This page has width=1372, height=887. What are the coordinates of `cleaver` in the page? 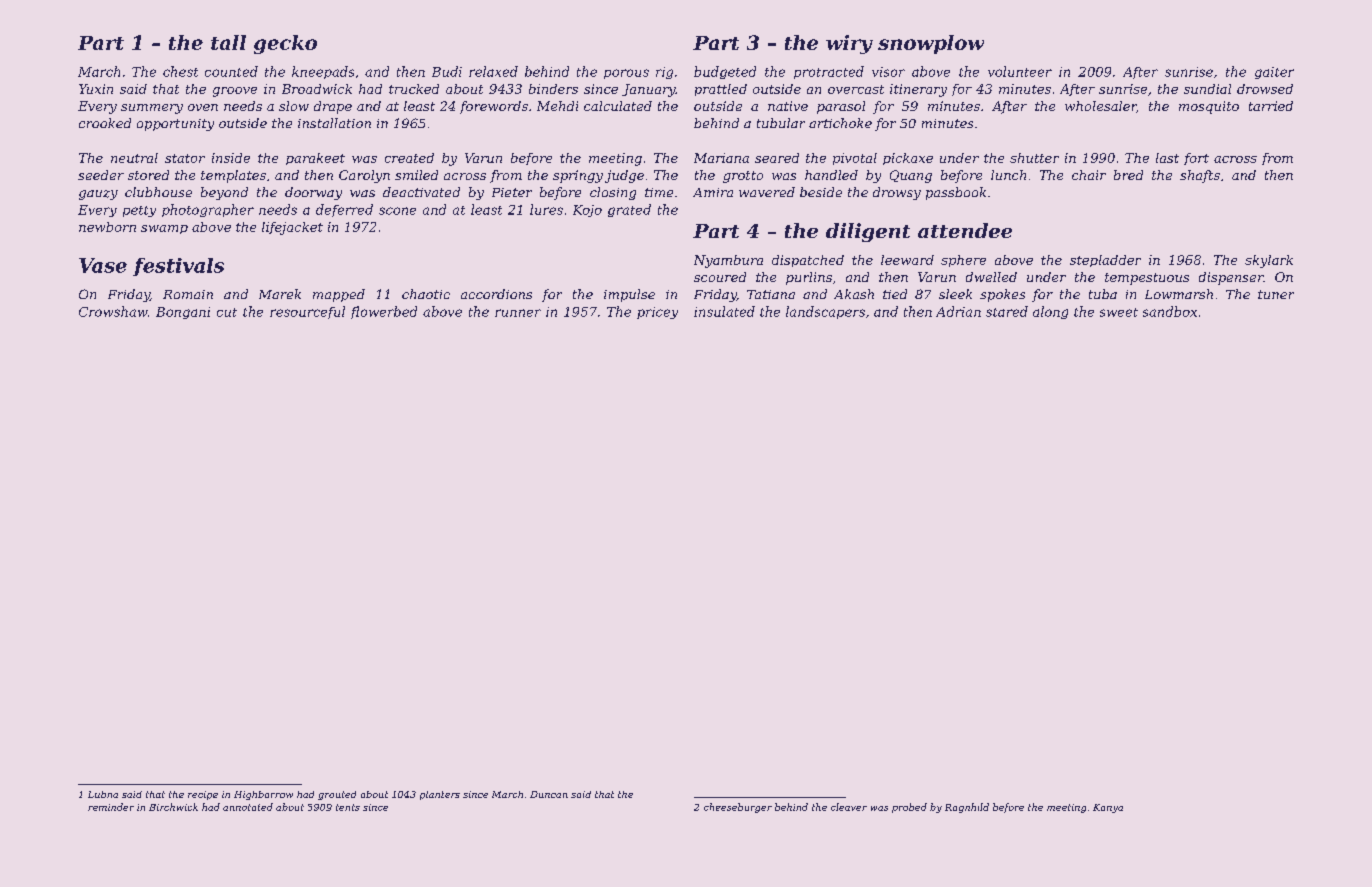 It's located at (849, 807).
